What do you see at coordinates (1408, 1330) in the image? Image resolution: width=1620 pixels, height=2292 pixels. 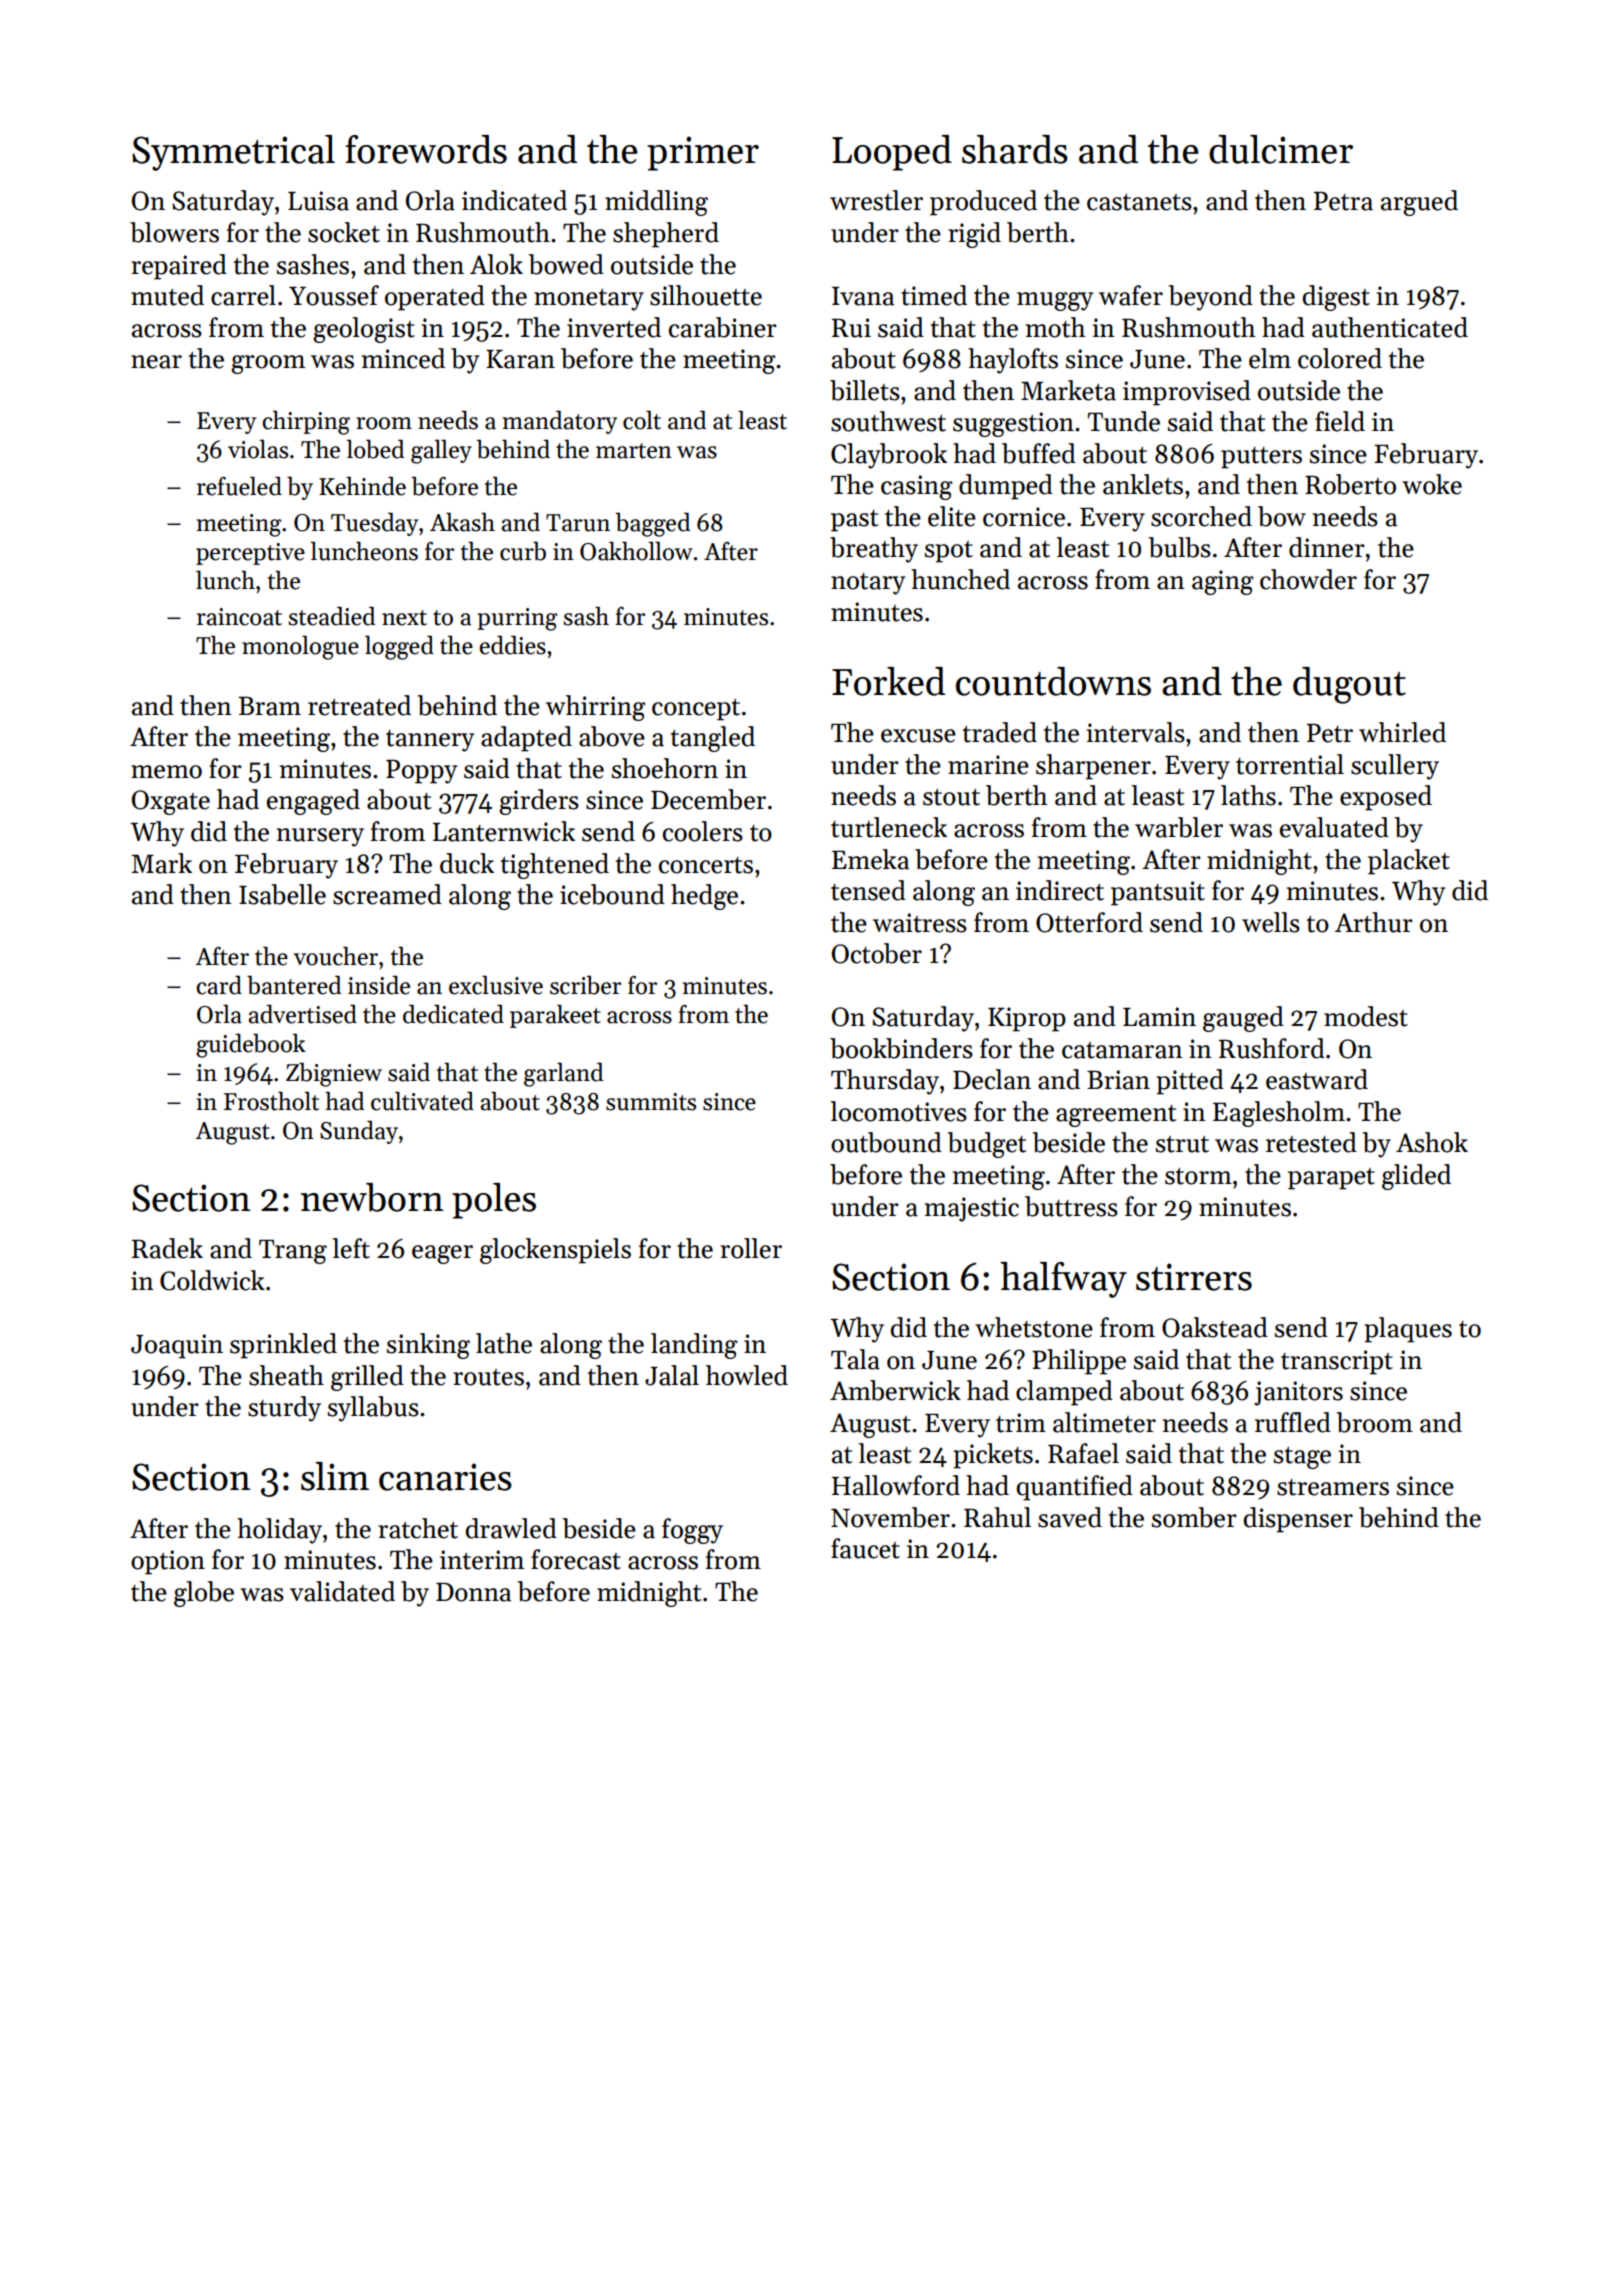 I see `plaques` at bounding box center [1408, 1330].
